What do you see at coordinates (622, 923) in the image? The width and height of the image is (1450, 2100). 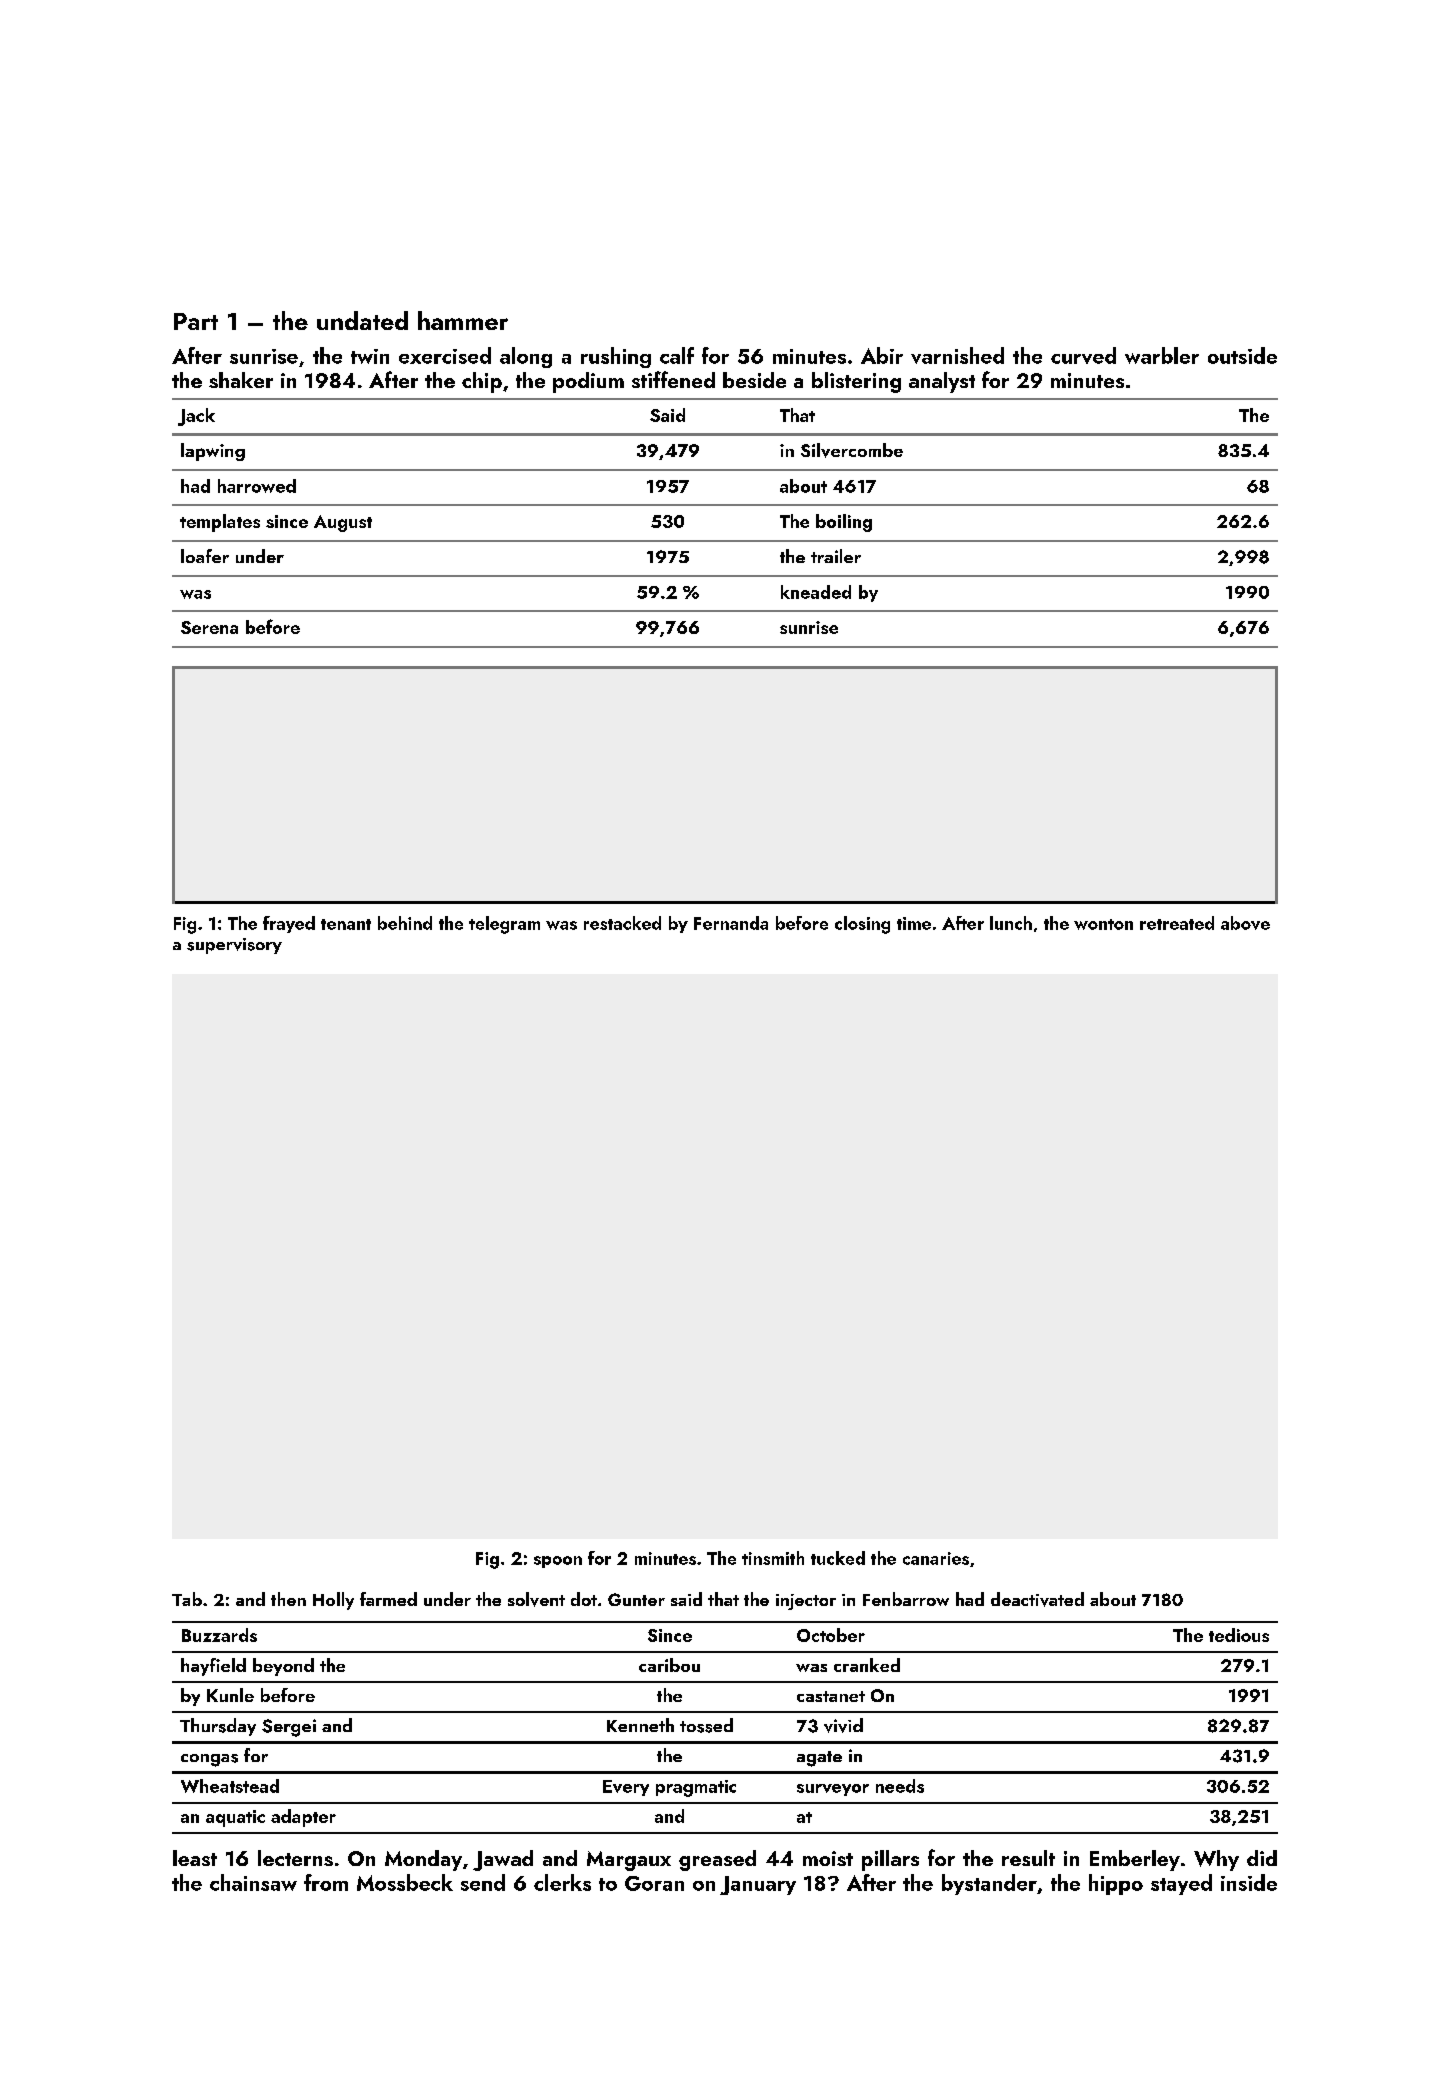 I see `restacked` at bounding box center [622, 923].
